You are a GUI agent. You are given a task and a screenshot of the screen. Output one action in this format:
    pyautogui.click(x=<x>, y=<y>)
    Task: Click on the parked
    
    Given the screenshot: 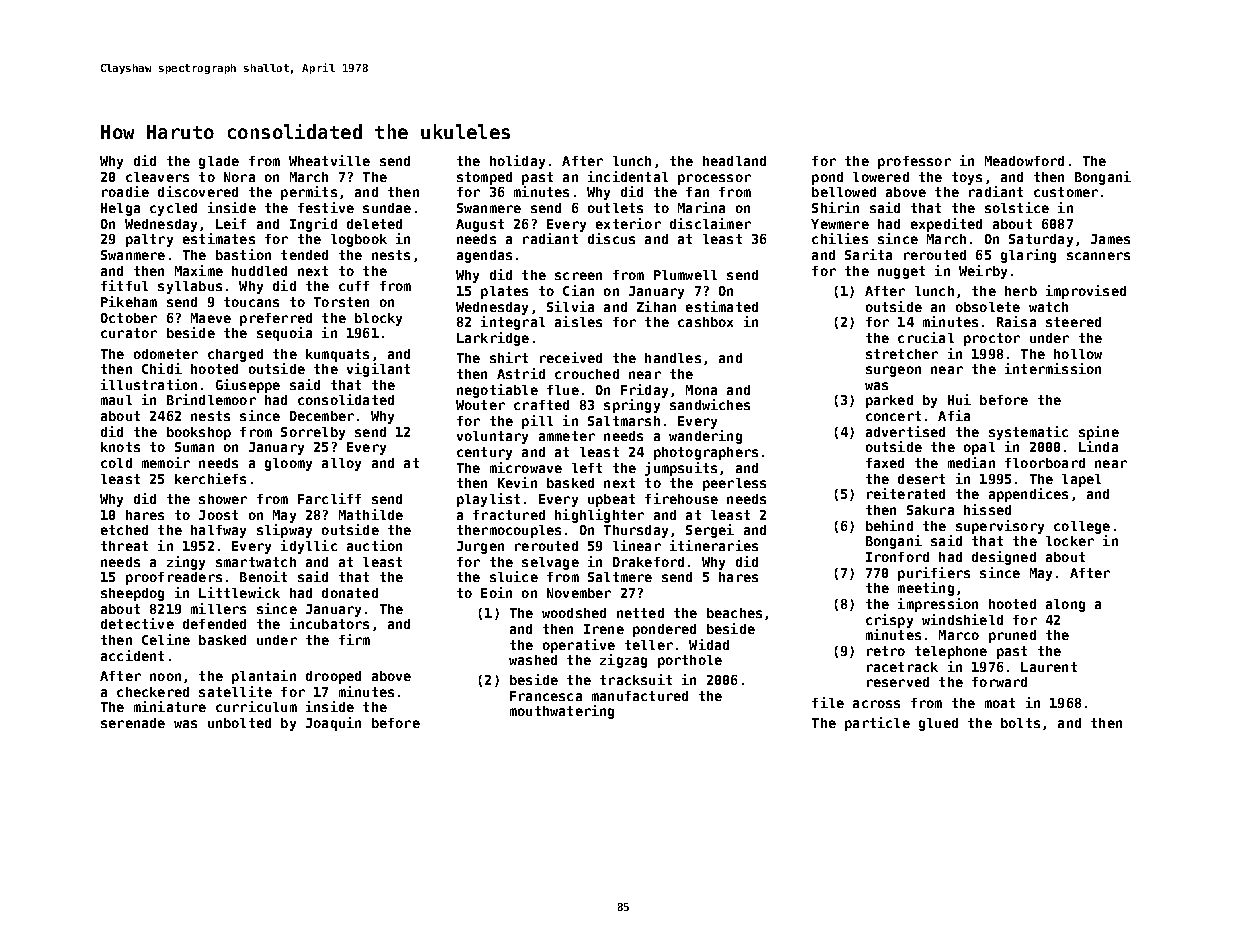 What is the action you would take?
    pyautogui.click(x=889, y=401)
